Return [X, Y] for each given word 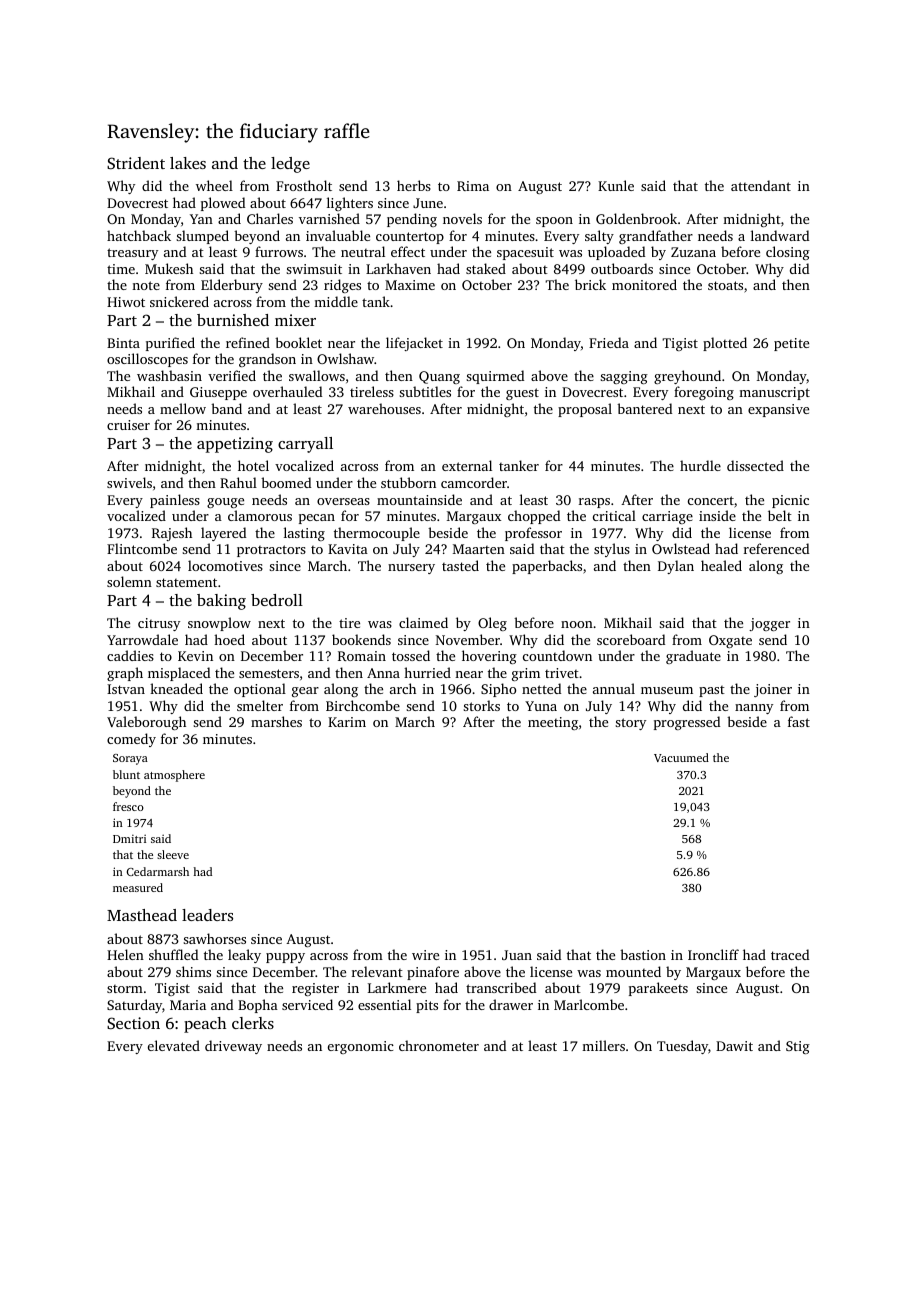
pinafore [433, 973]
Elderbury [232, 286]
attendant [761, 185]
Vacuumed [681, 757]
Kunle [616, 185]
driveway [233, 1047]
